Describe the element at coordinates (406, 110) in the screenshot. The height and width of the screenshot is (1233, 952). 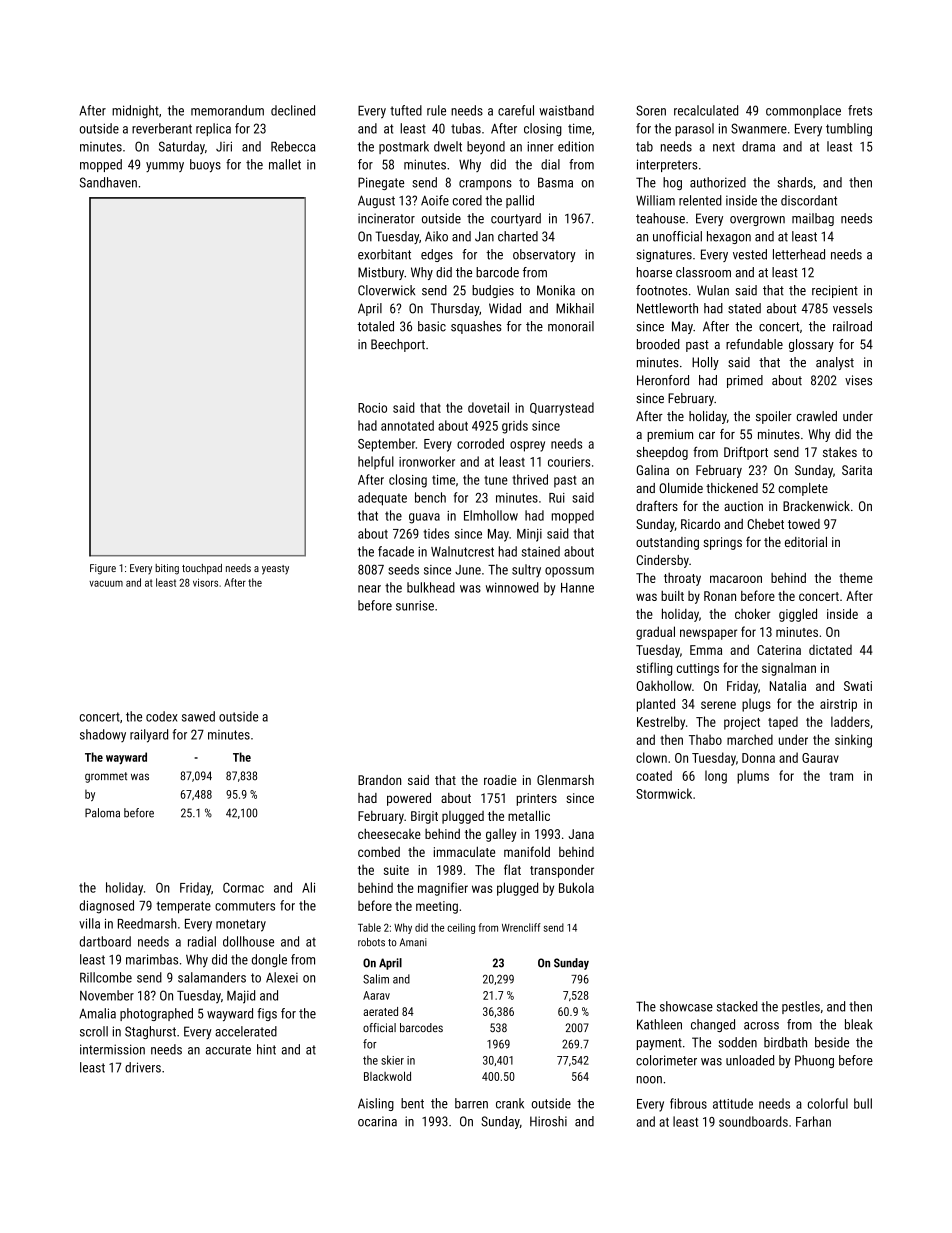
I see `tufted` at that location.
